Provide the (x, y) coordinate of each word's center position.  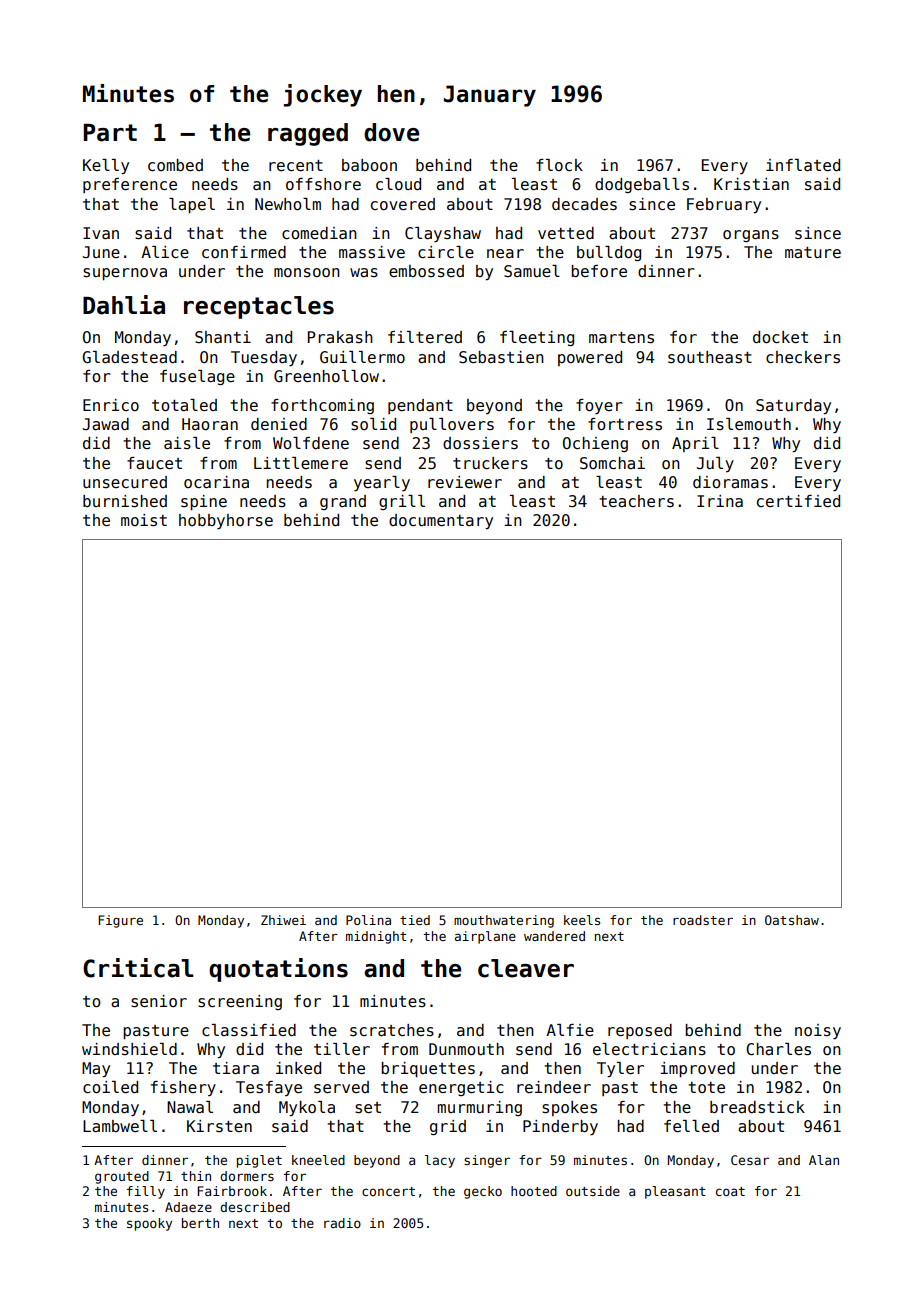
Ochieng (595, 444)
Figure (120, 921)
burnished (125, 501)
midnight (376, 937)
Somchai (612, 463)
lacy (440, 1161)
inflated (803, 165)
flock (559, 165)
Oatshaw (792, 920)
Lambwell (120, 1126)
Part (110, 133)
